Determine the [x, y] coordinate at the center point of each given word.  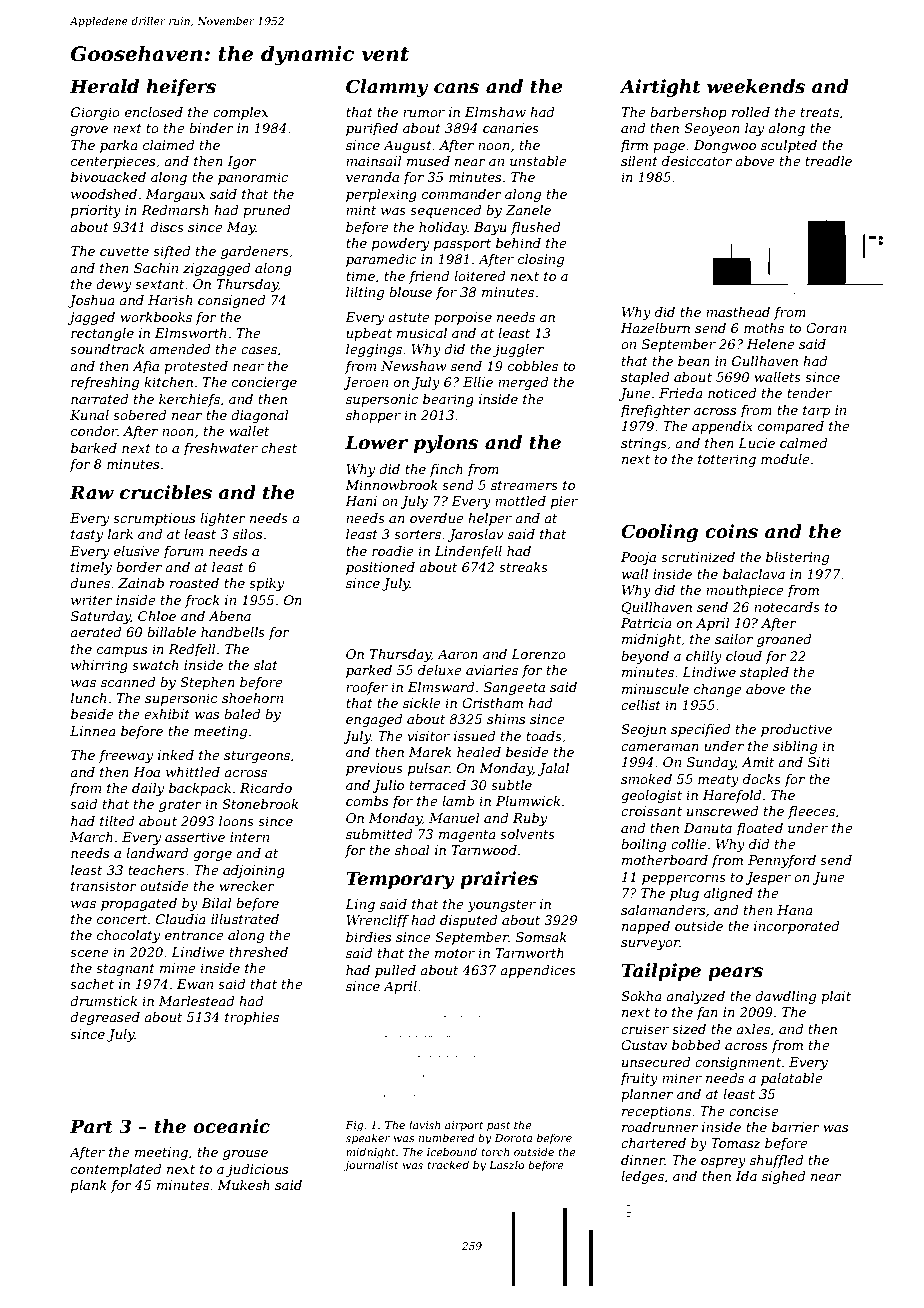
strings [644, 444]
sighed [784, 1177]
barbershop [688, 113]
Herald [104, 86]
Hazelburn [655, 328]
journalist [370, 1166]
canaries [511, 128]
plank [89, 1186]
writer [92, 600]
